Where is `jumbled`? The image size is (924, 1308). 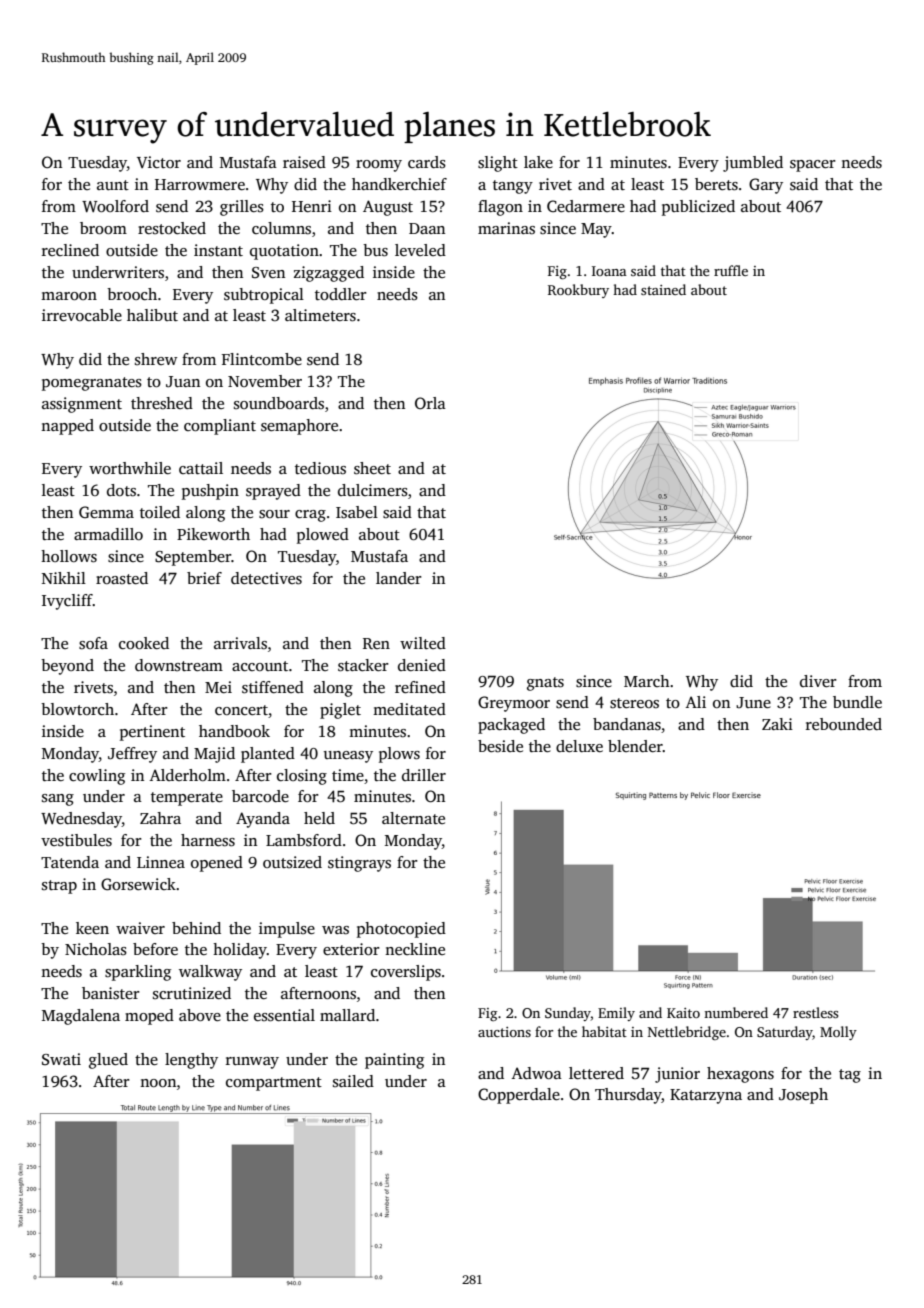
jumbled is located at coordinates (753, 164).
